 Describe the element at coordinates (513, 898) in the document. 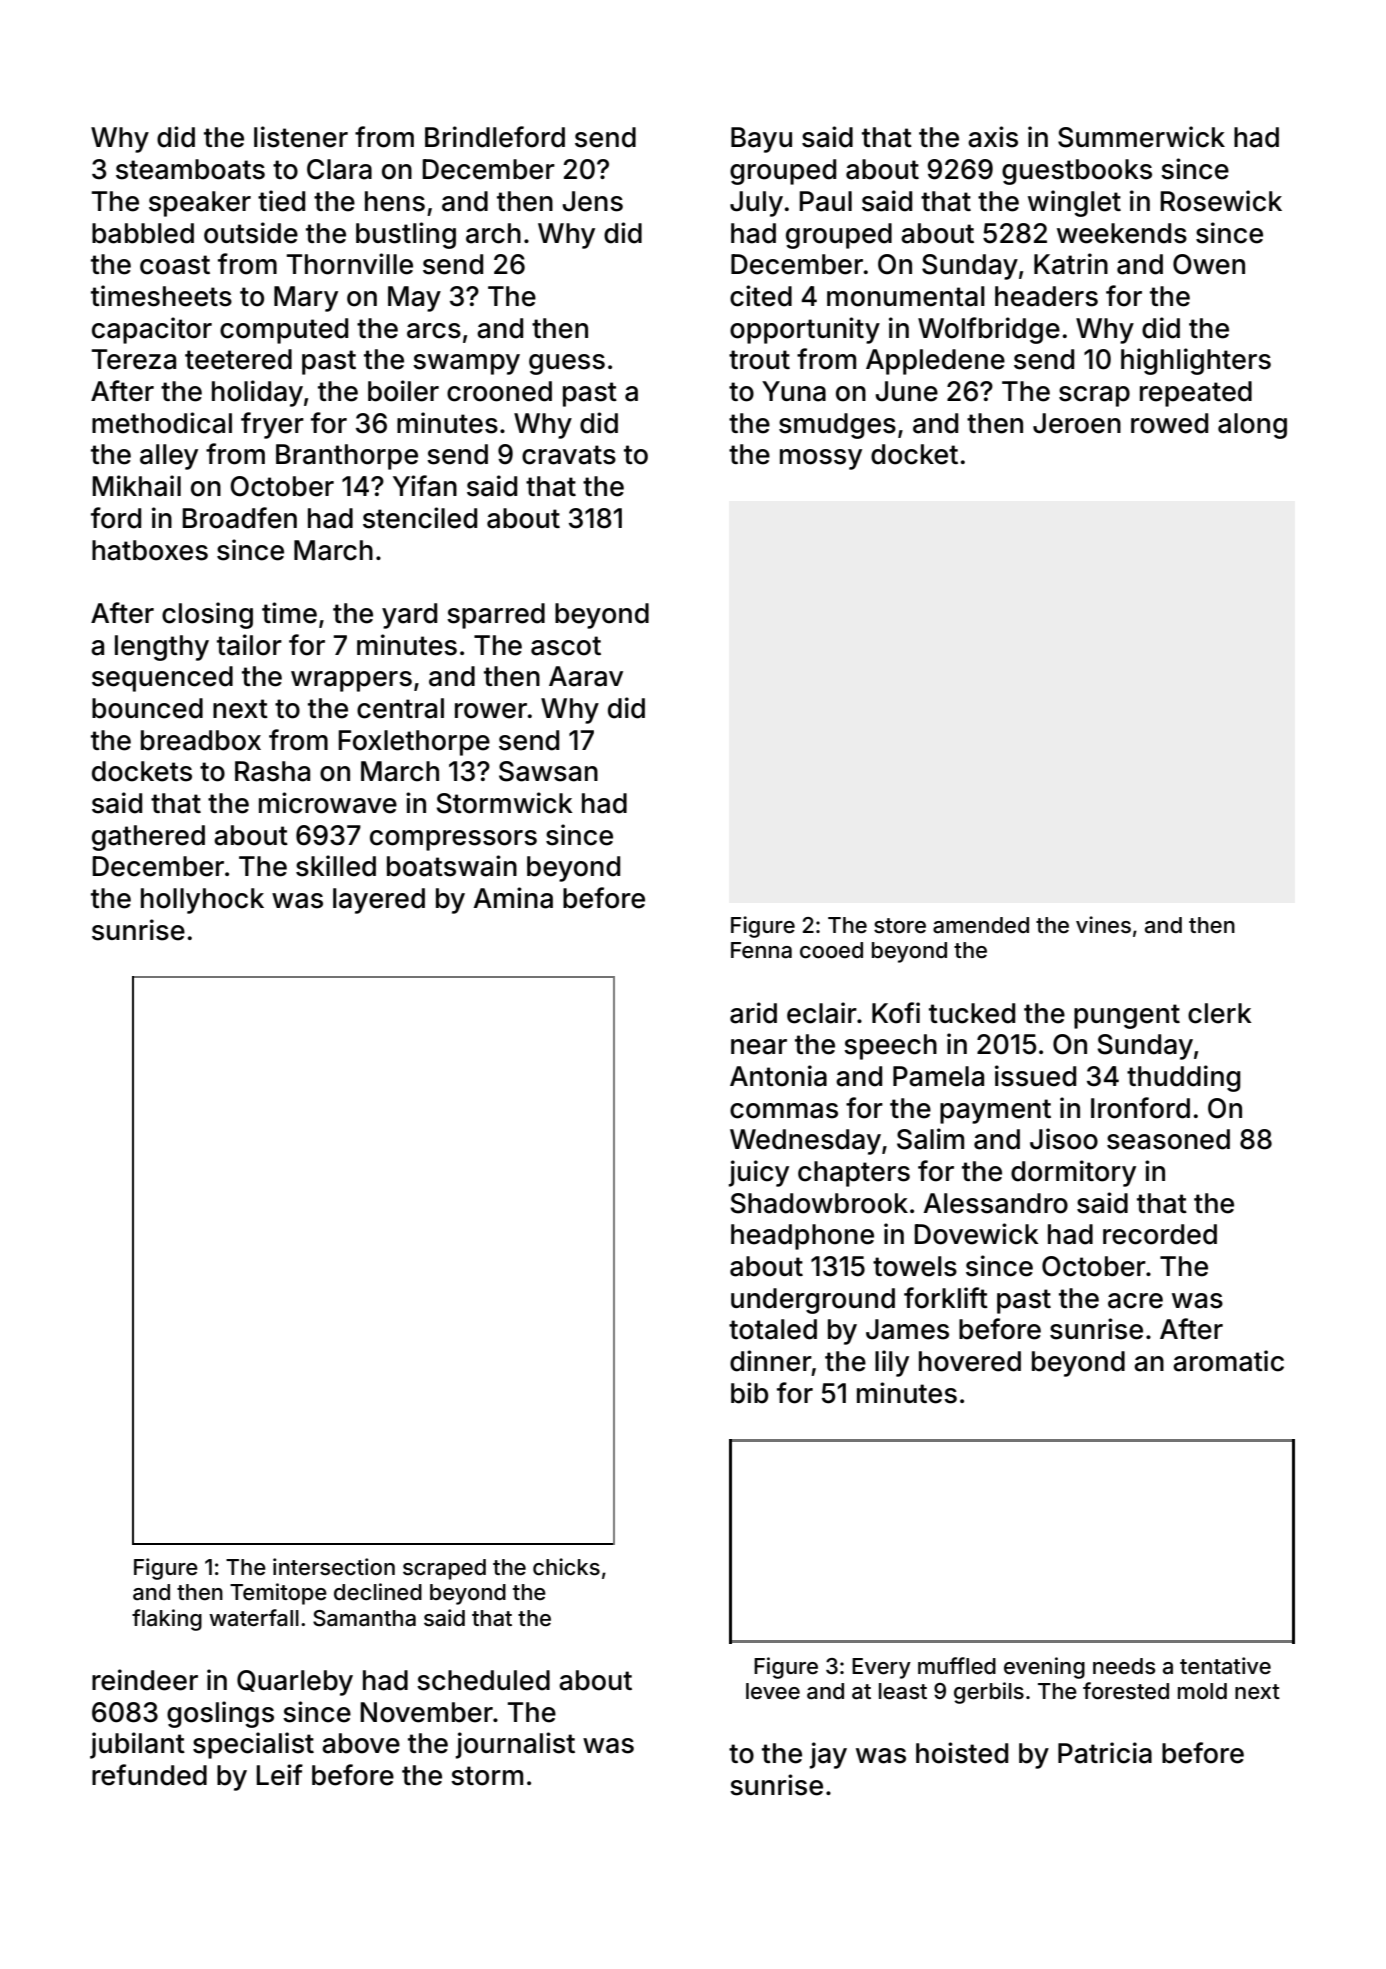

I see `Amina` at that location.
